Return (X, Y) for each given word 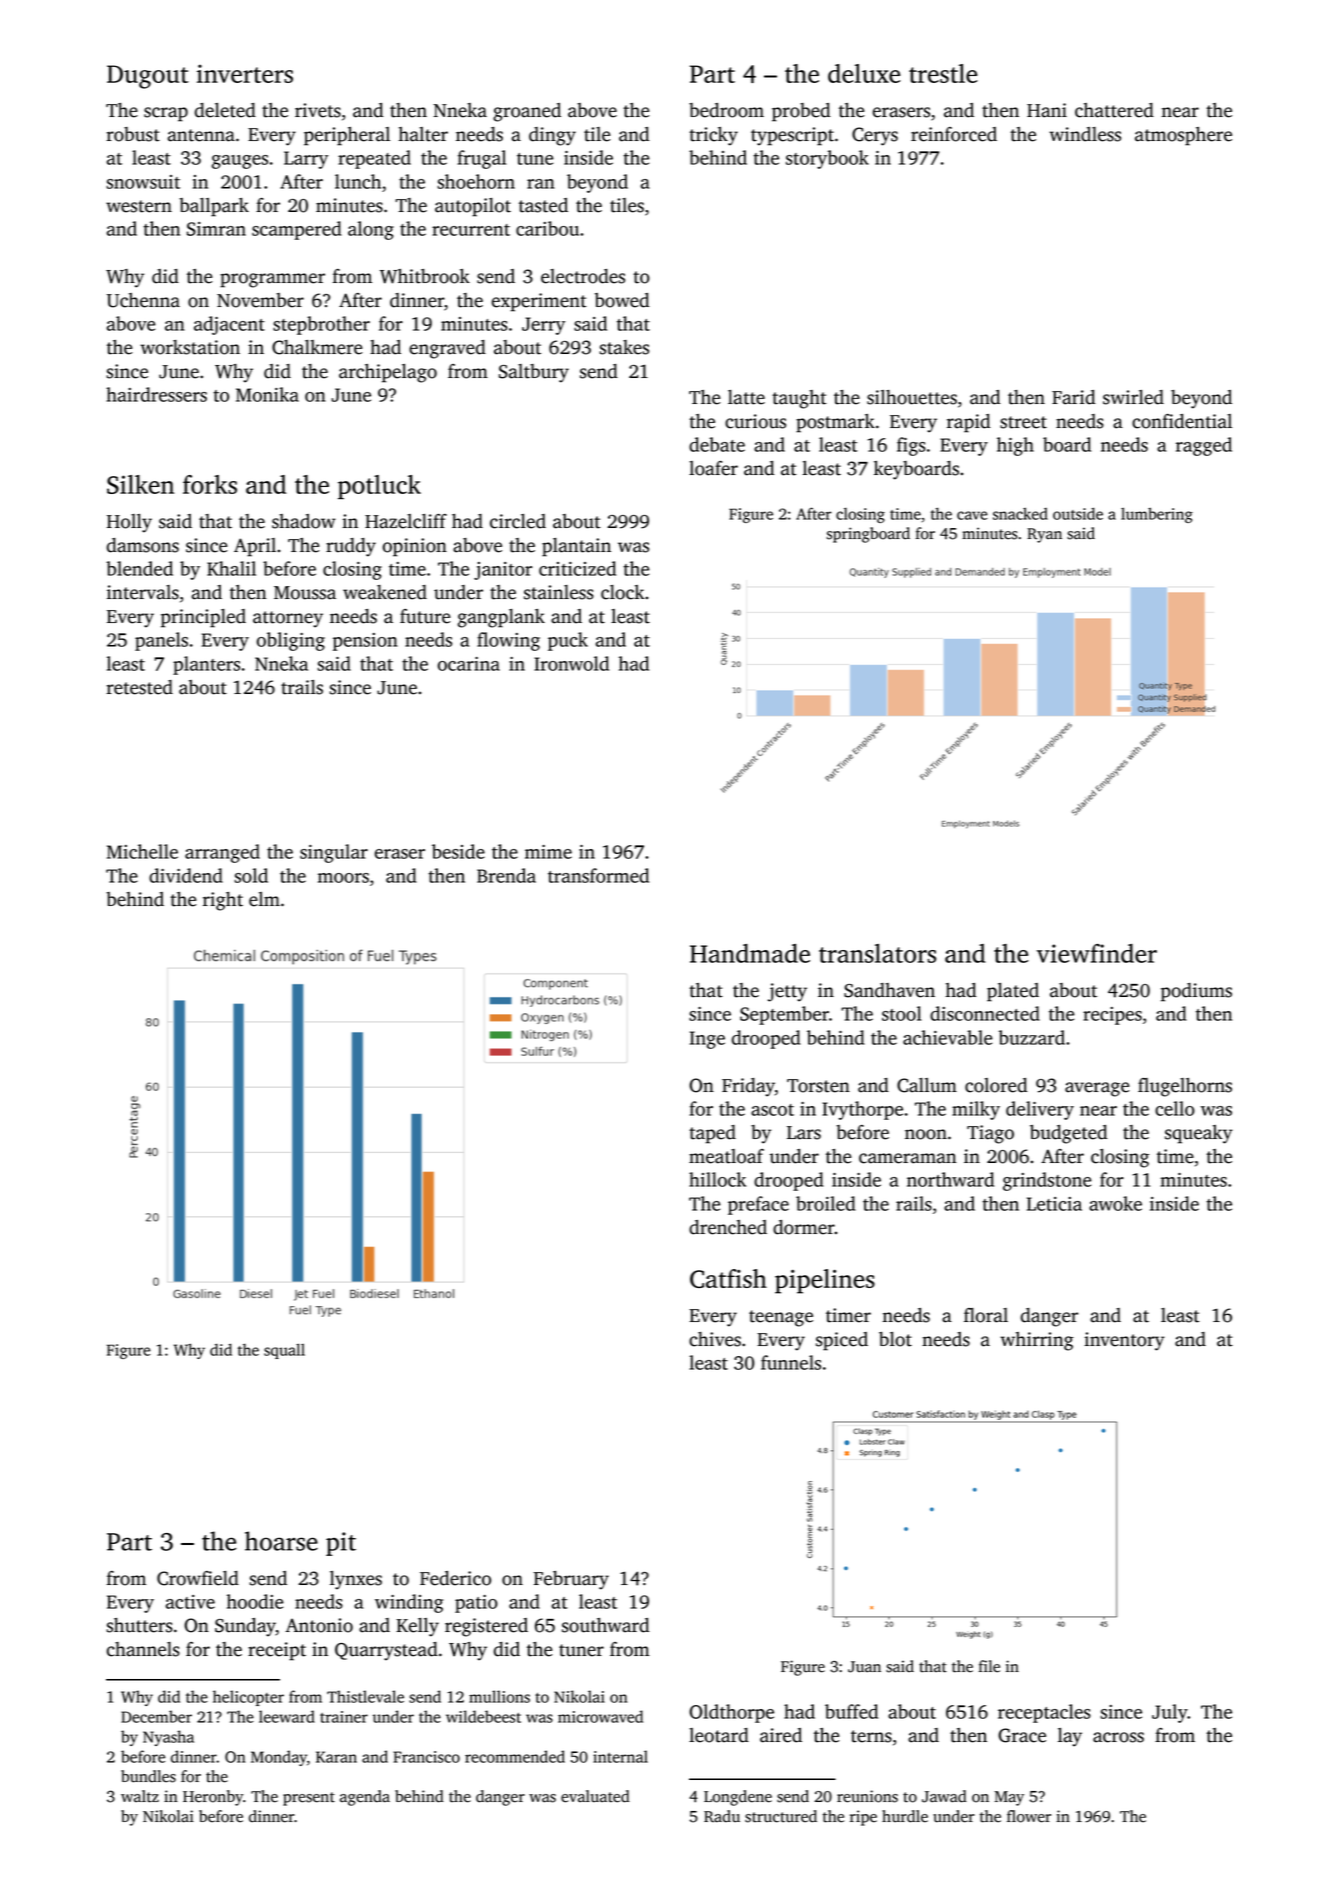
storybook (827, 159)
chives (715, 1339)
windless (1085, 134)
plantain (576, 547)
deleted (225, 110)
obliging (291, 641)
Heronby (213, 1798)
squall (284, 1351)
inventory (1124, 1341)
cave (972, 515)
